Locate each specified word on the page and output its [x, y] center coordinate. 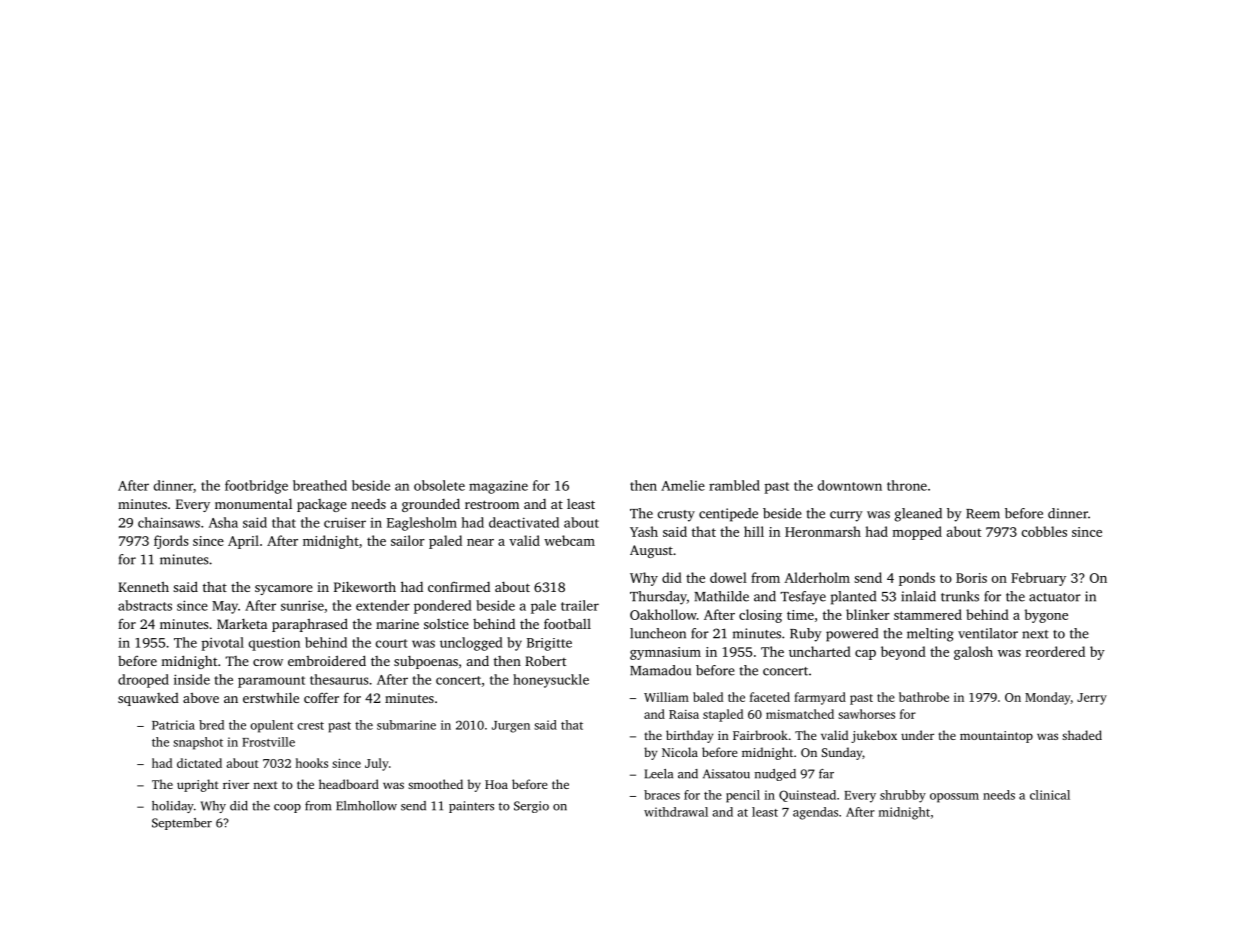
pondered [443, 607]
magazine [498, 487]
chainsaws [169, 522]
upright [198, 785]
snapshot [198, 743]
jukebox [874, 736]
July [377, 764]
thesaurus [339, 679]
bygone [1046, 616]
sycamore [284, 590]
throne [907, 485]
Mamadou [660, 670]
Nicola [680, 752]
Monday [1048, 698]
